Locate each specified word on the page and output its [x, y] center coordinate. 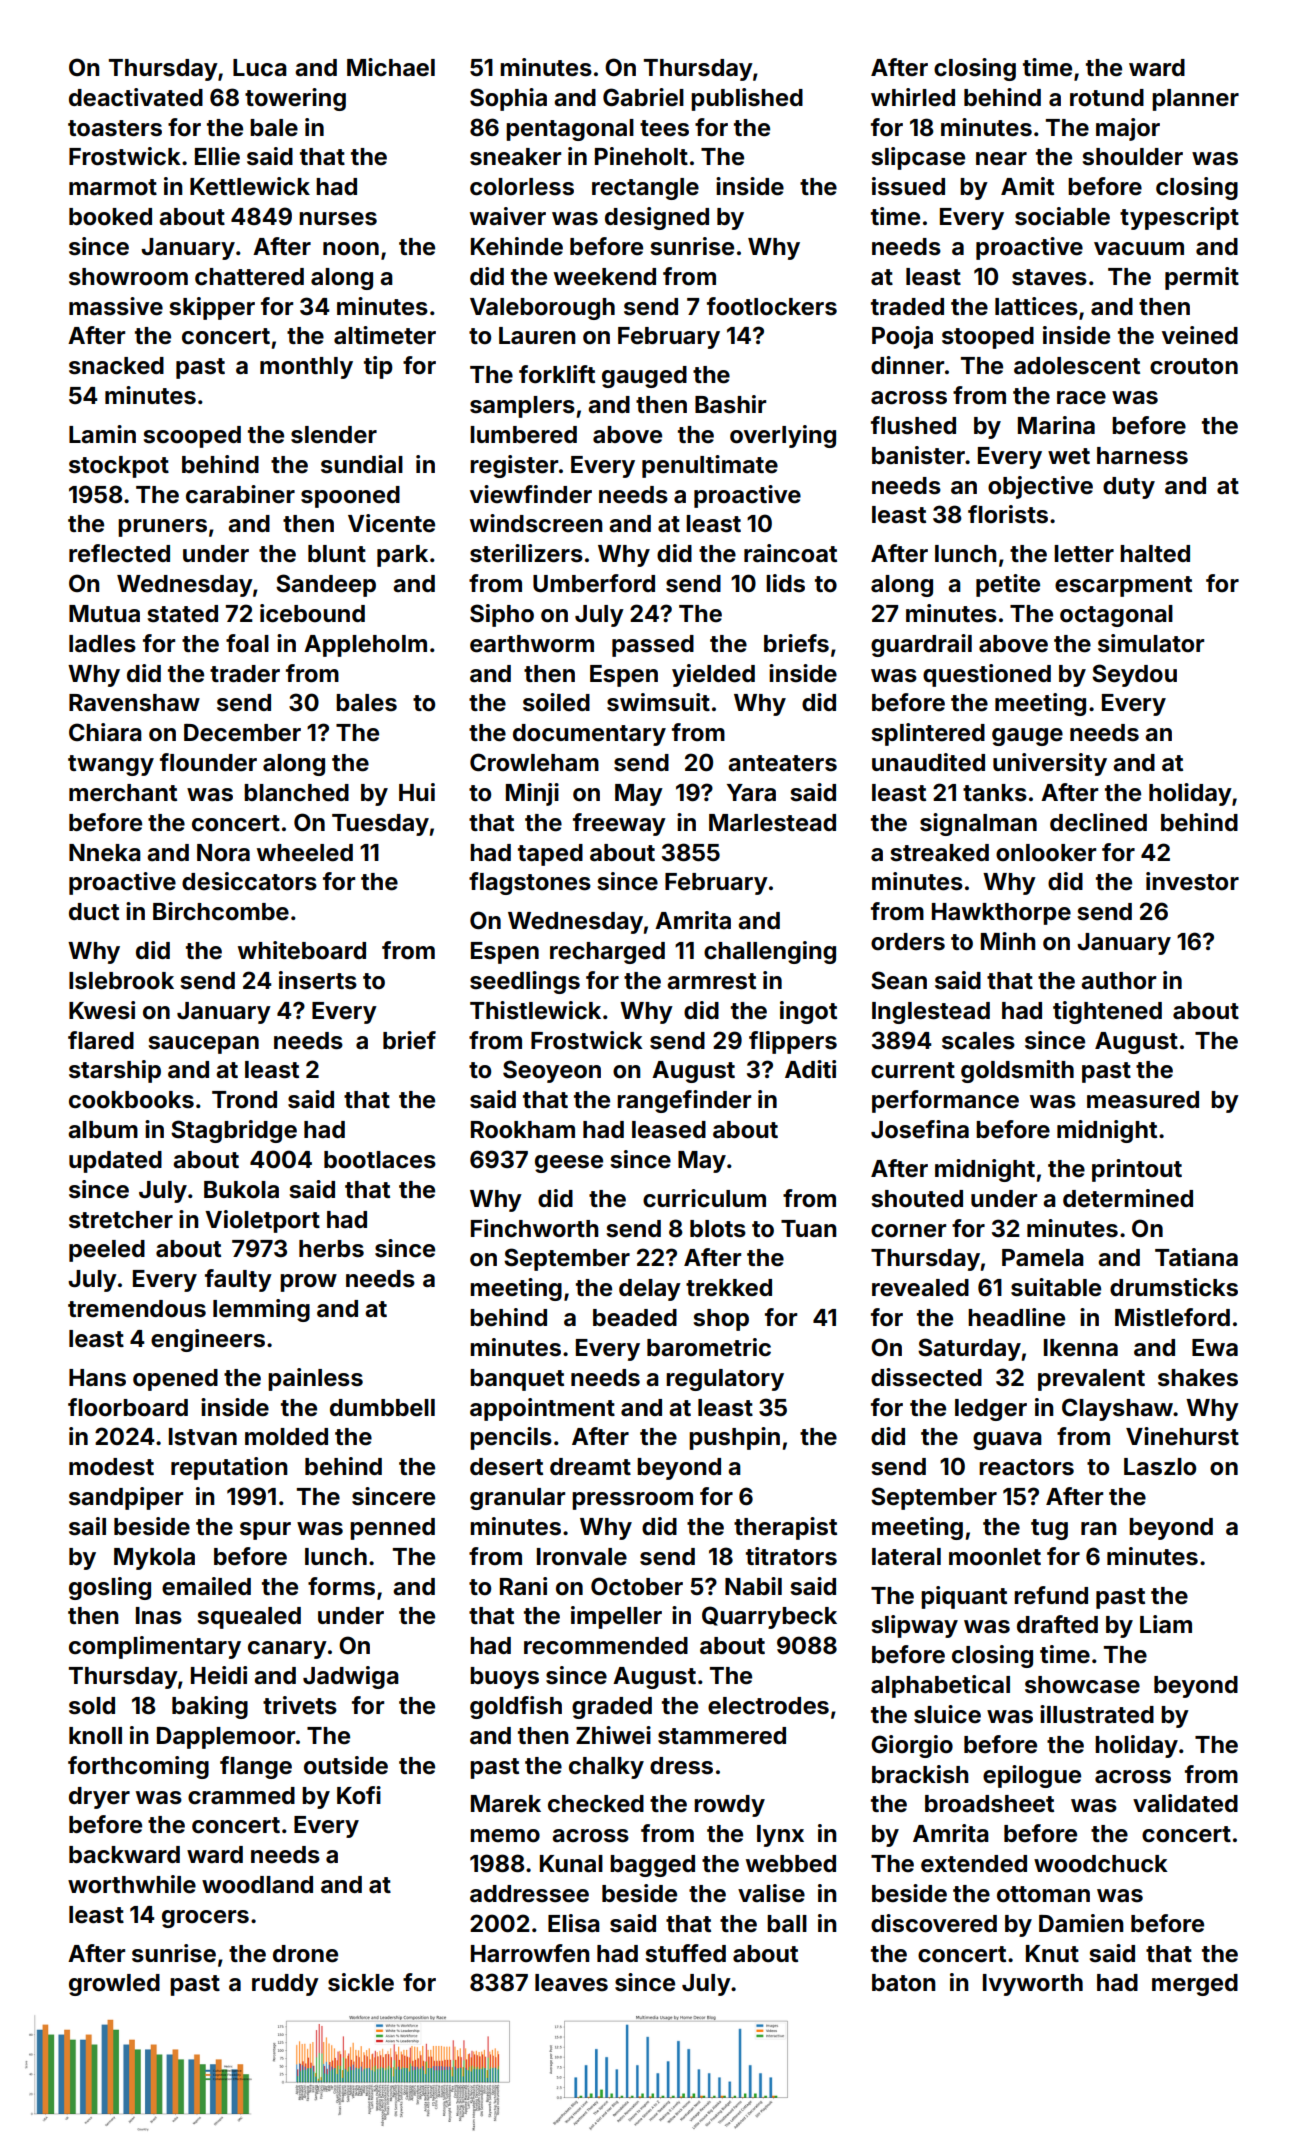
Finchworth [534, 1228]
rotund [1107, 98]
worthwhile [132, 1884]
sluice [947, 1714]
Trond [244, 1100]
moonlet [995, 1557]
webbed [791, 1864]
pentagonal [570, 130]
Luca [260, 68]
